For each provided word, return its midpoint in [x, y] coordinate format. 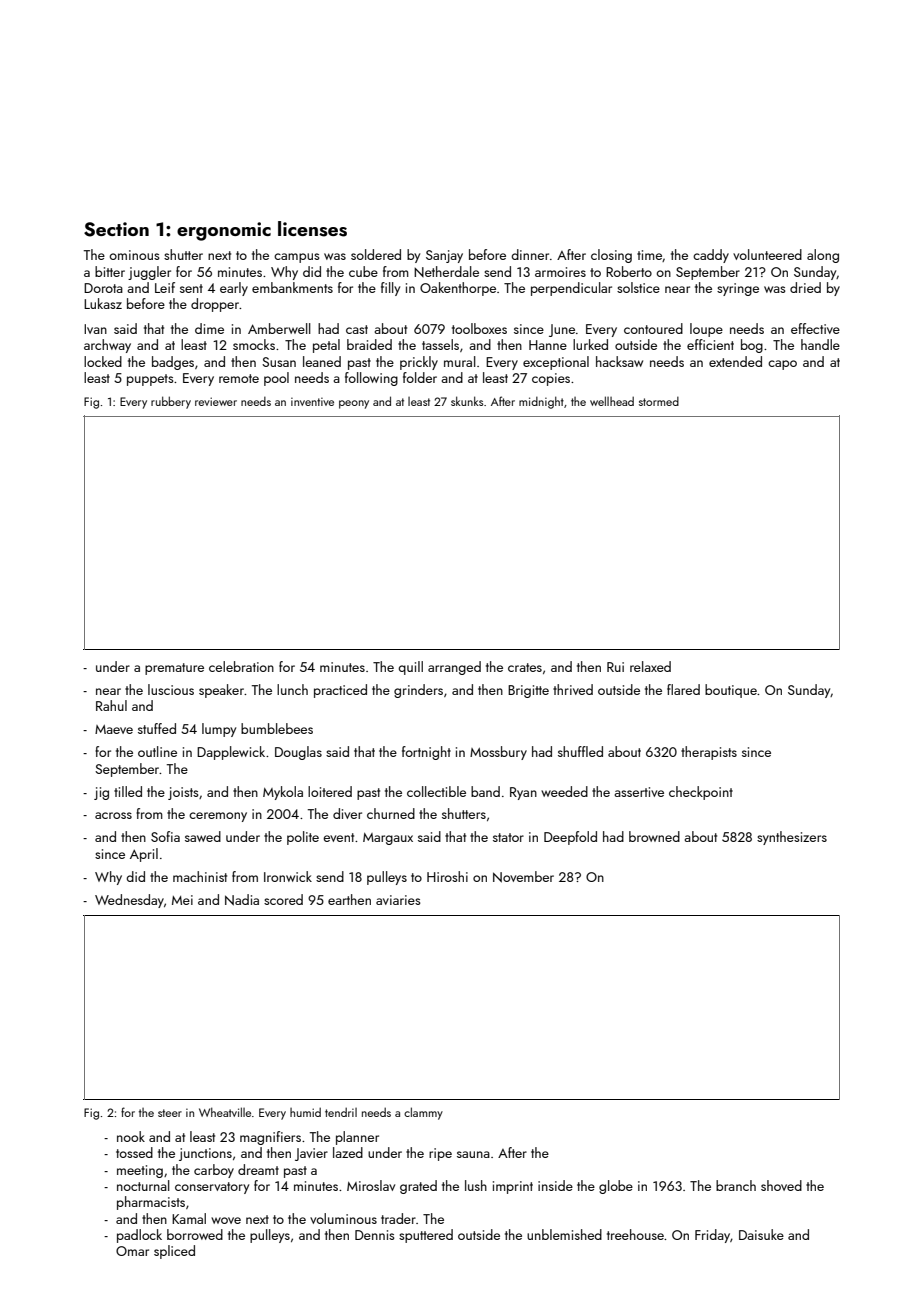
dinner [530, 254]
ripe [440, 1154]
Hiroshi [447, 876]
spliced [174, 1252]
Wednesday [129, 901]
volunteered [767, 254]
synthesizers [792, 838]
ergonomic [224, 231]
